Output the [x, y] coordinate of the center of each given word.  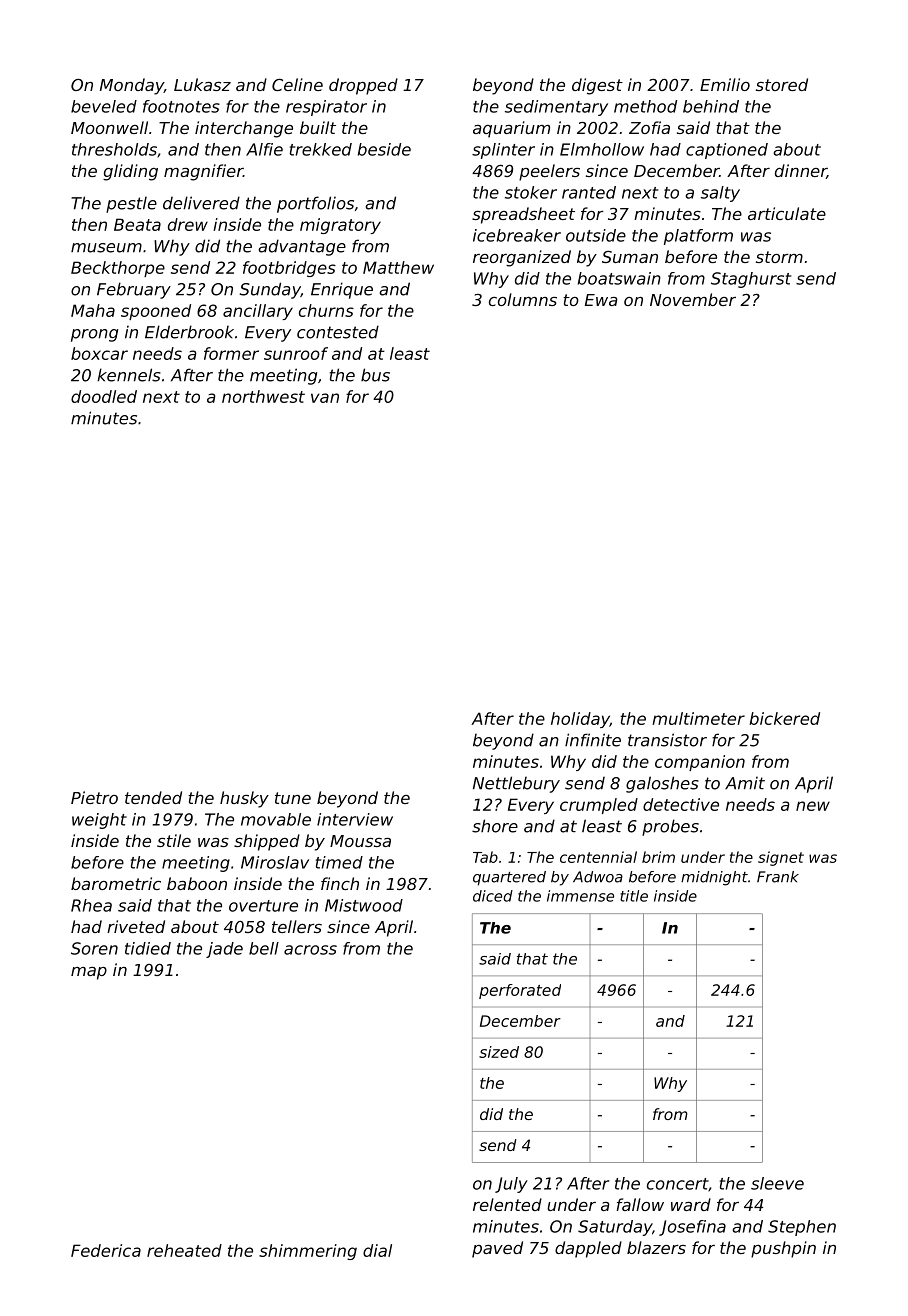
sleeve [777, 1183]
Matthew [398, 267]
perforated [520, 991]
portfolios [315, 204]
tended [153, 797]
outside [596, 235]
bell [264, 948]
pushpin [783, 1249]
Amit [745, 783]
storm [779, 257]
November [693, 299]
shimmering [308, 1252]
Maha [93, 310]
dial [377, 1250]
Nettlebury [516, 784]
